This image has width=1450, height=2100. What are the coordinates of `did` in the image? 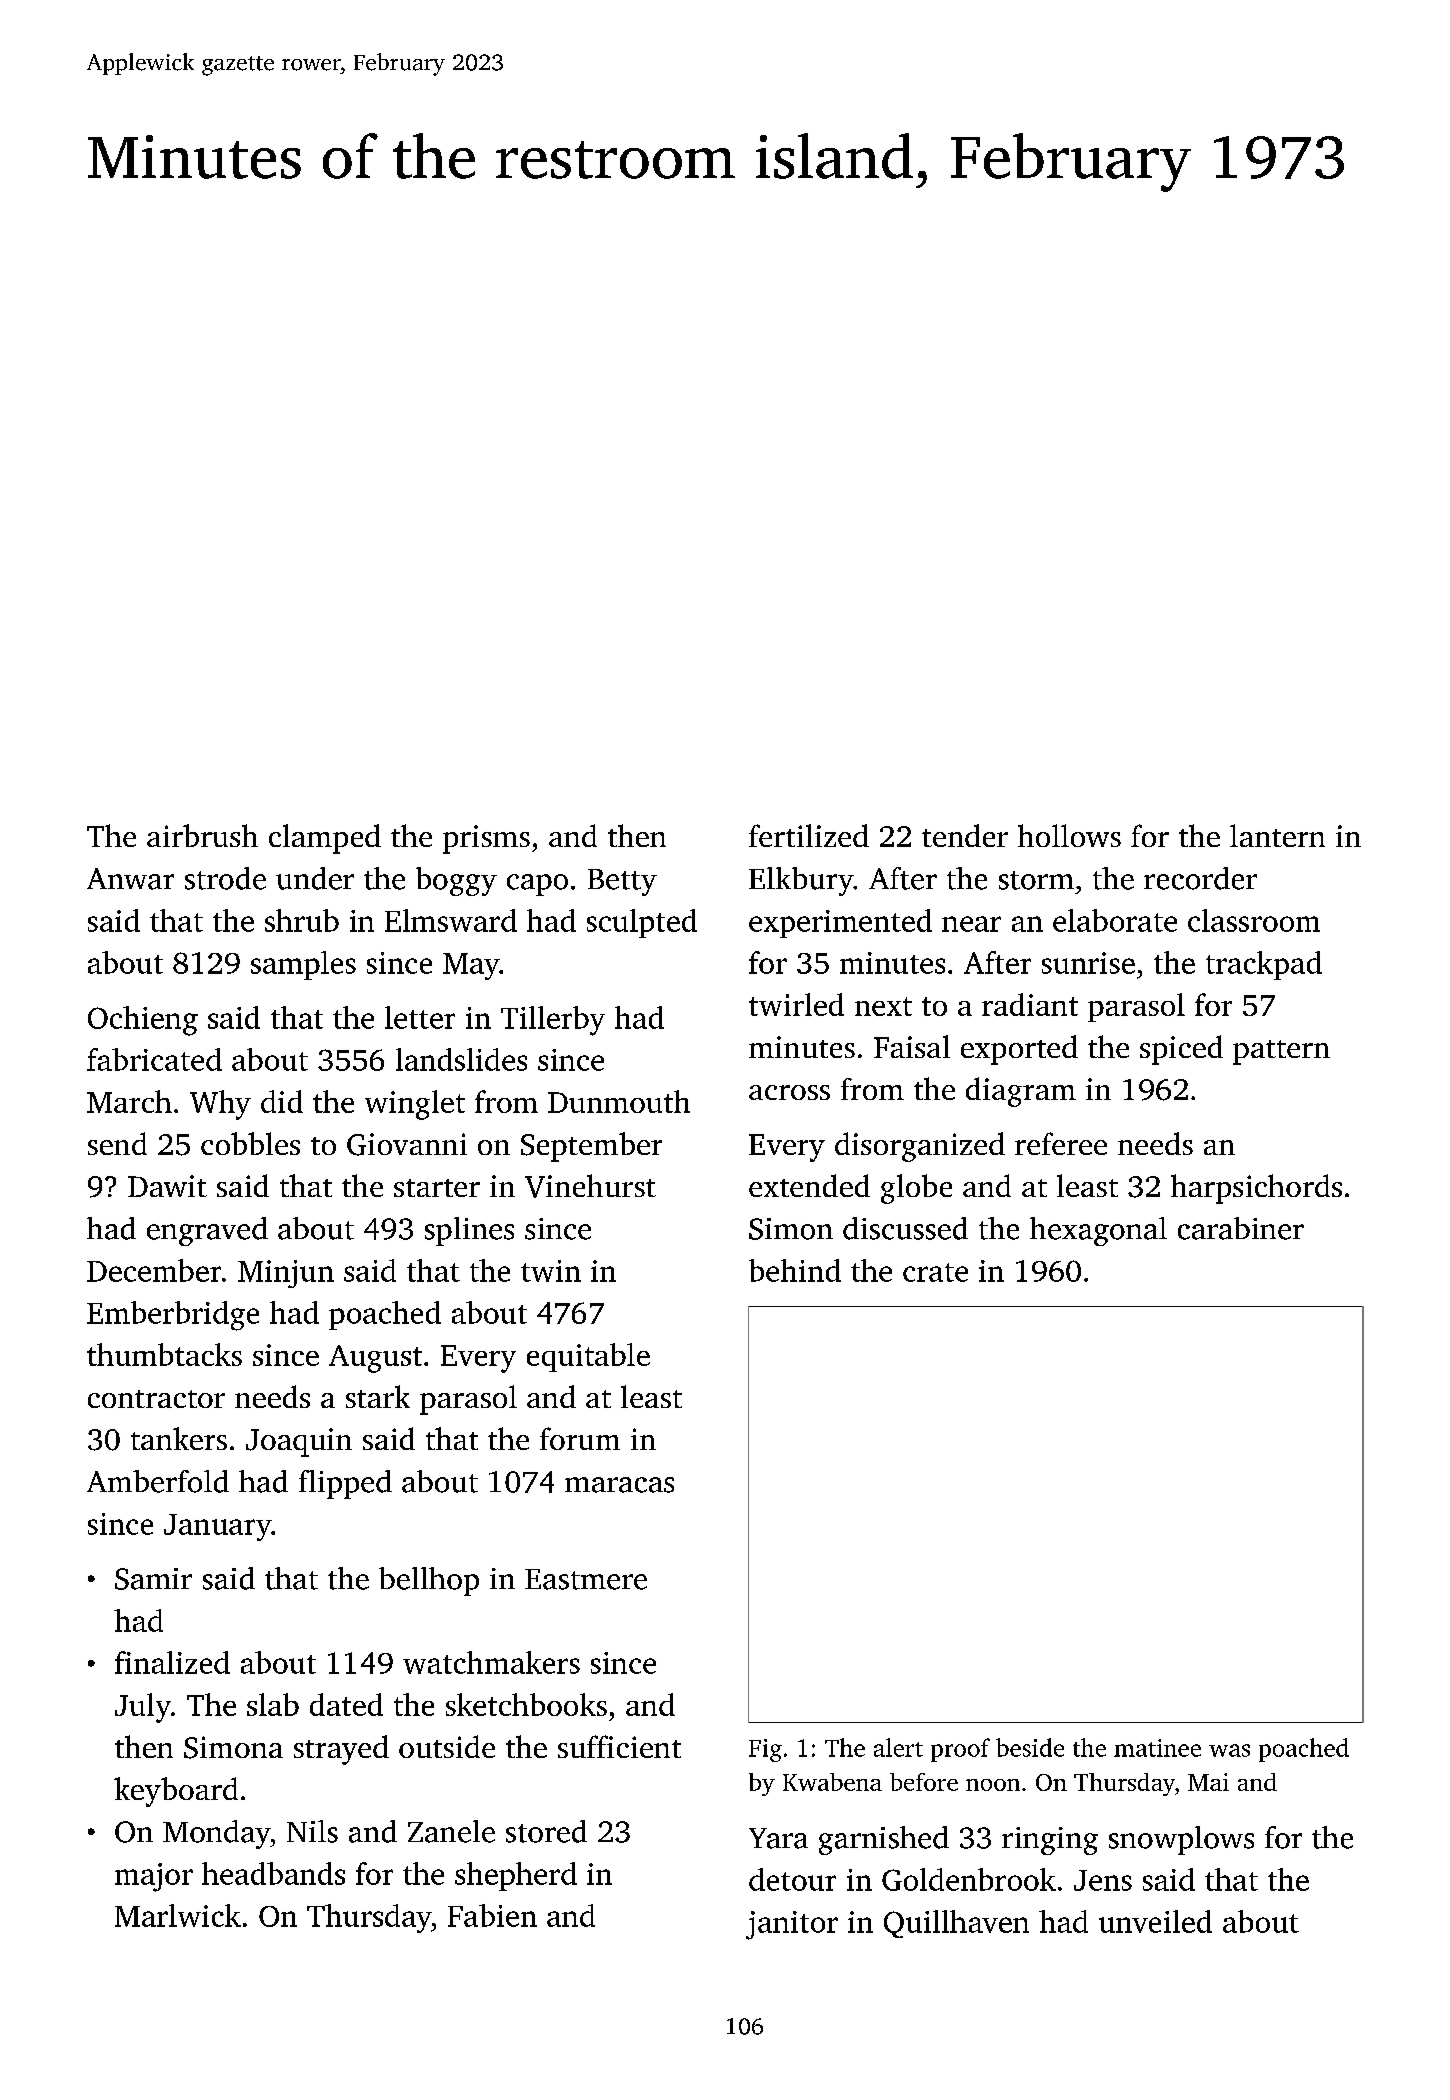 It's located at (282, 1101).
